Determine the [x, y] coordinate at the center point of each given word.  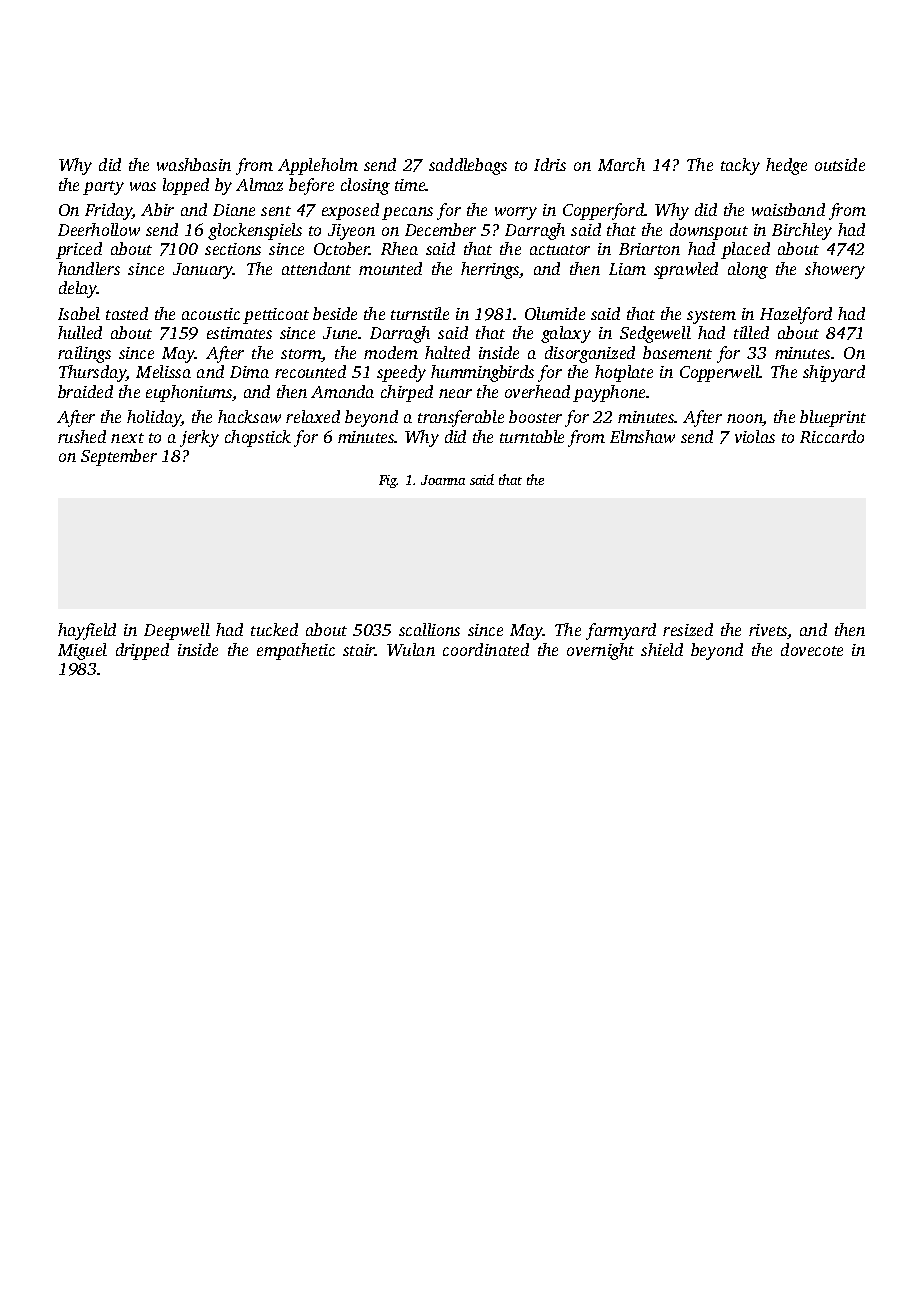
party [103, 188]
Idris [550, 164]
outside [840, 164]
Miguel [82, 651]
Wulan [411, 649]
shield [662, 649]
